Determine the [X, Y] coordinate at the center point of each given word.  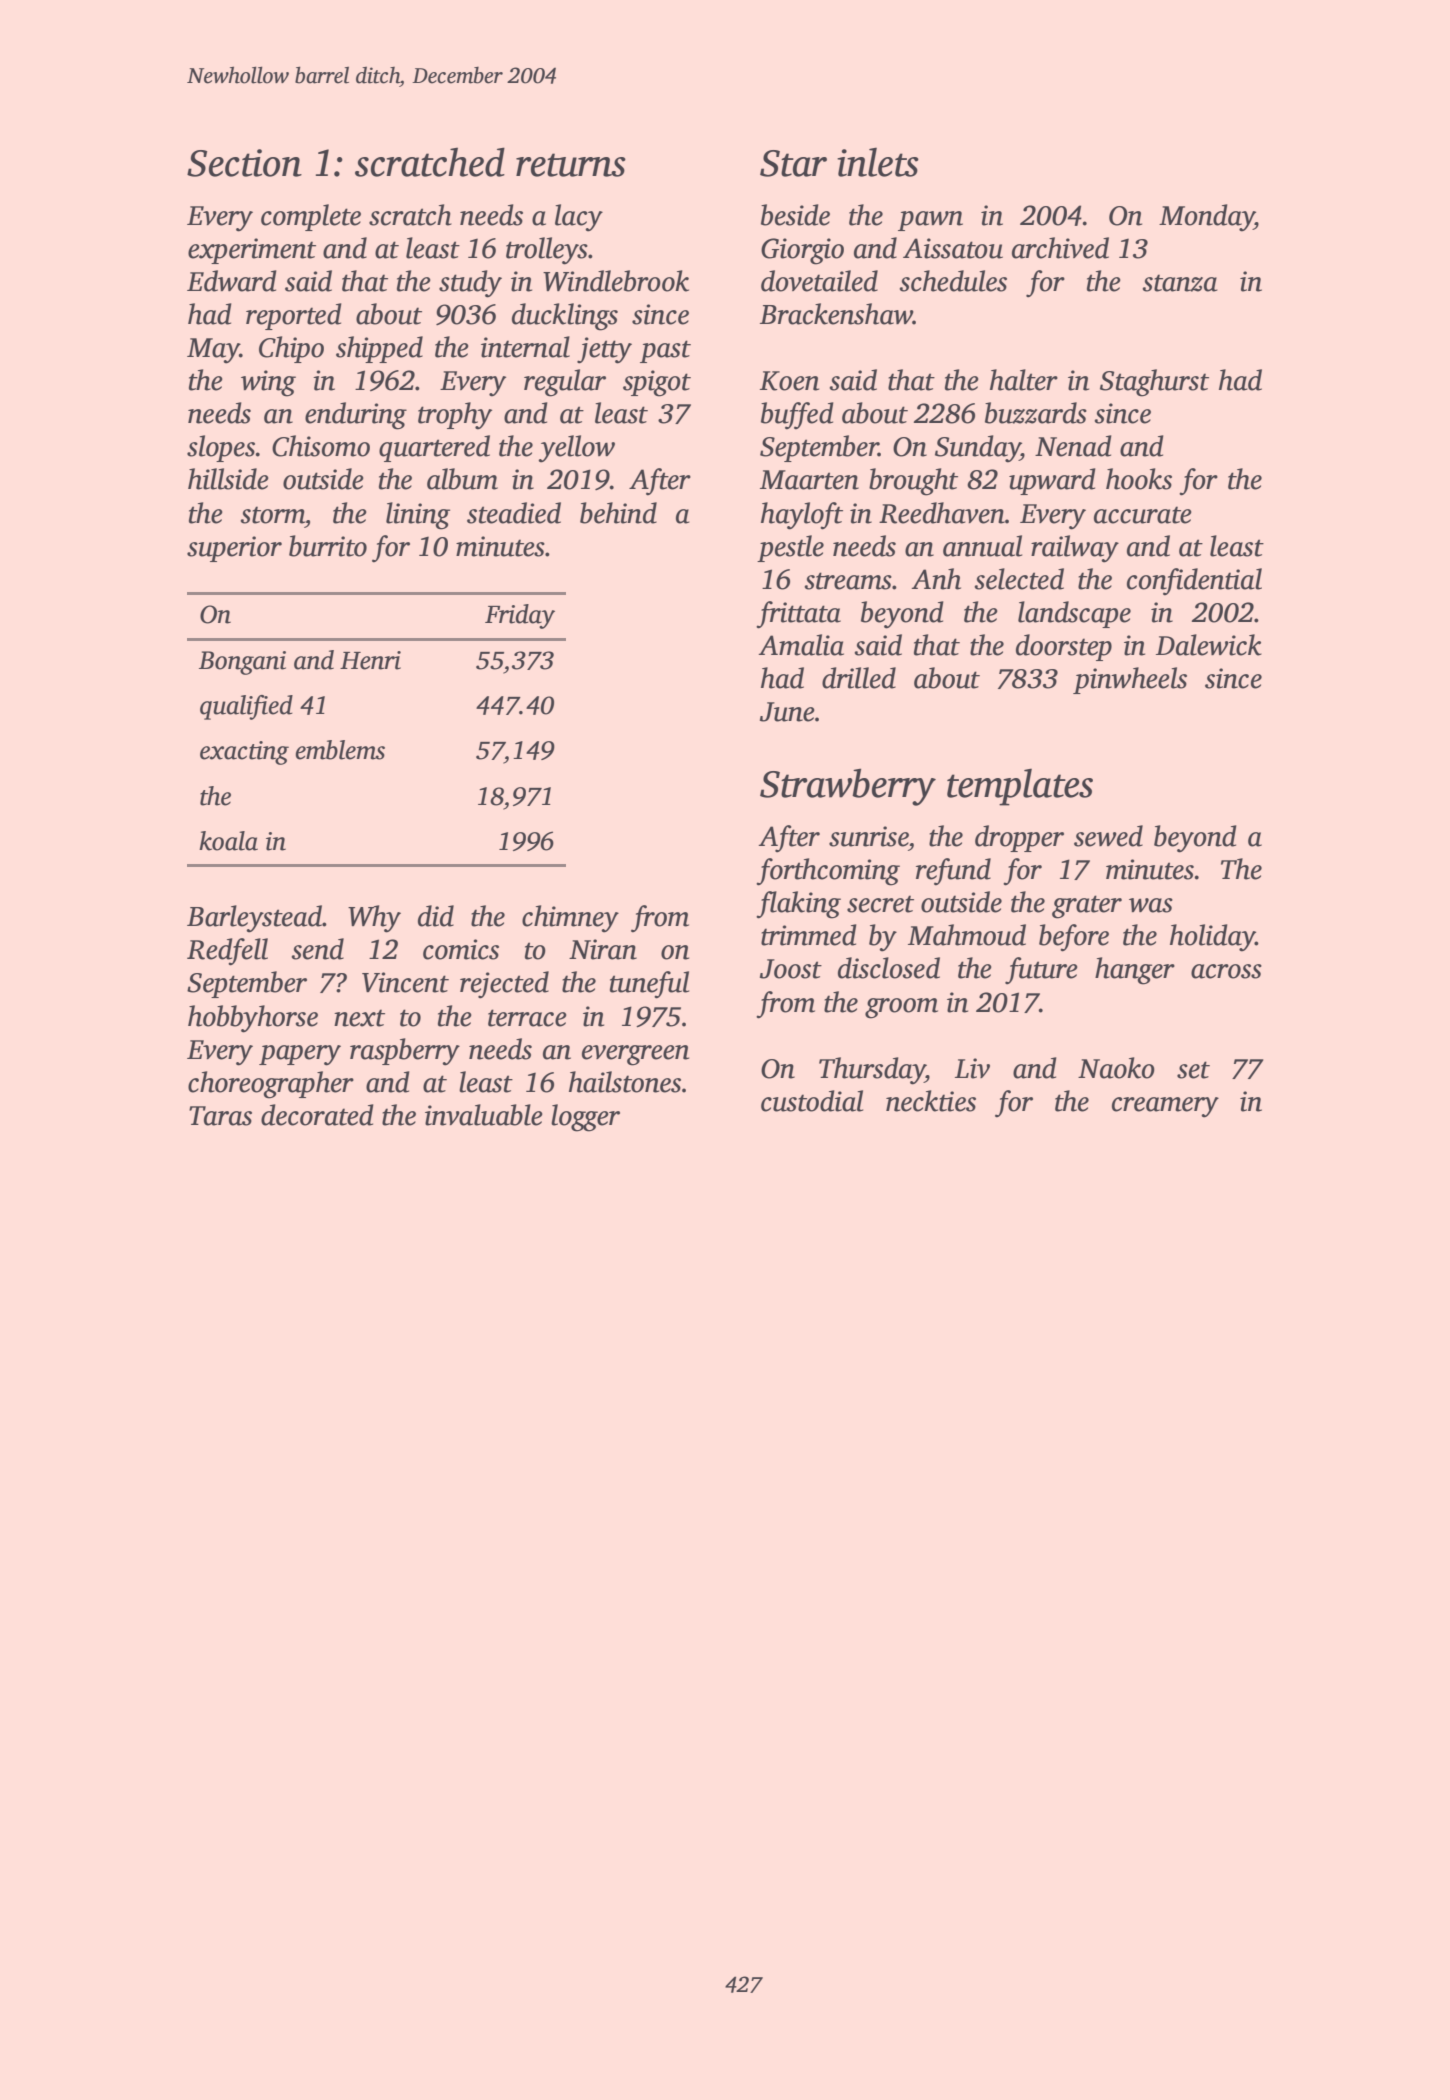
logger [585, 1118]
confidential [1194, 582]
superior [234, 549]
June [787, 712]
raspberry [405, 1052]
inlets [878, 162]
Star [793, 163]
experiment [252, 251]
